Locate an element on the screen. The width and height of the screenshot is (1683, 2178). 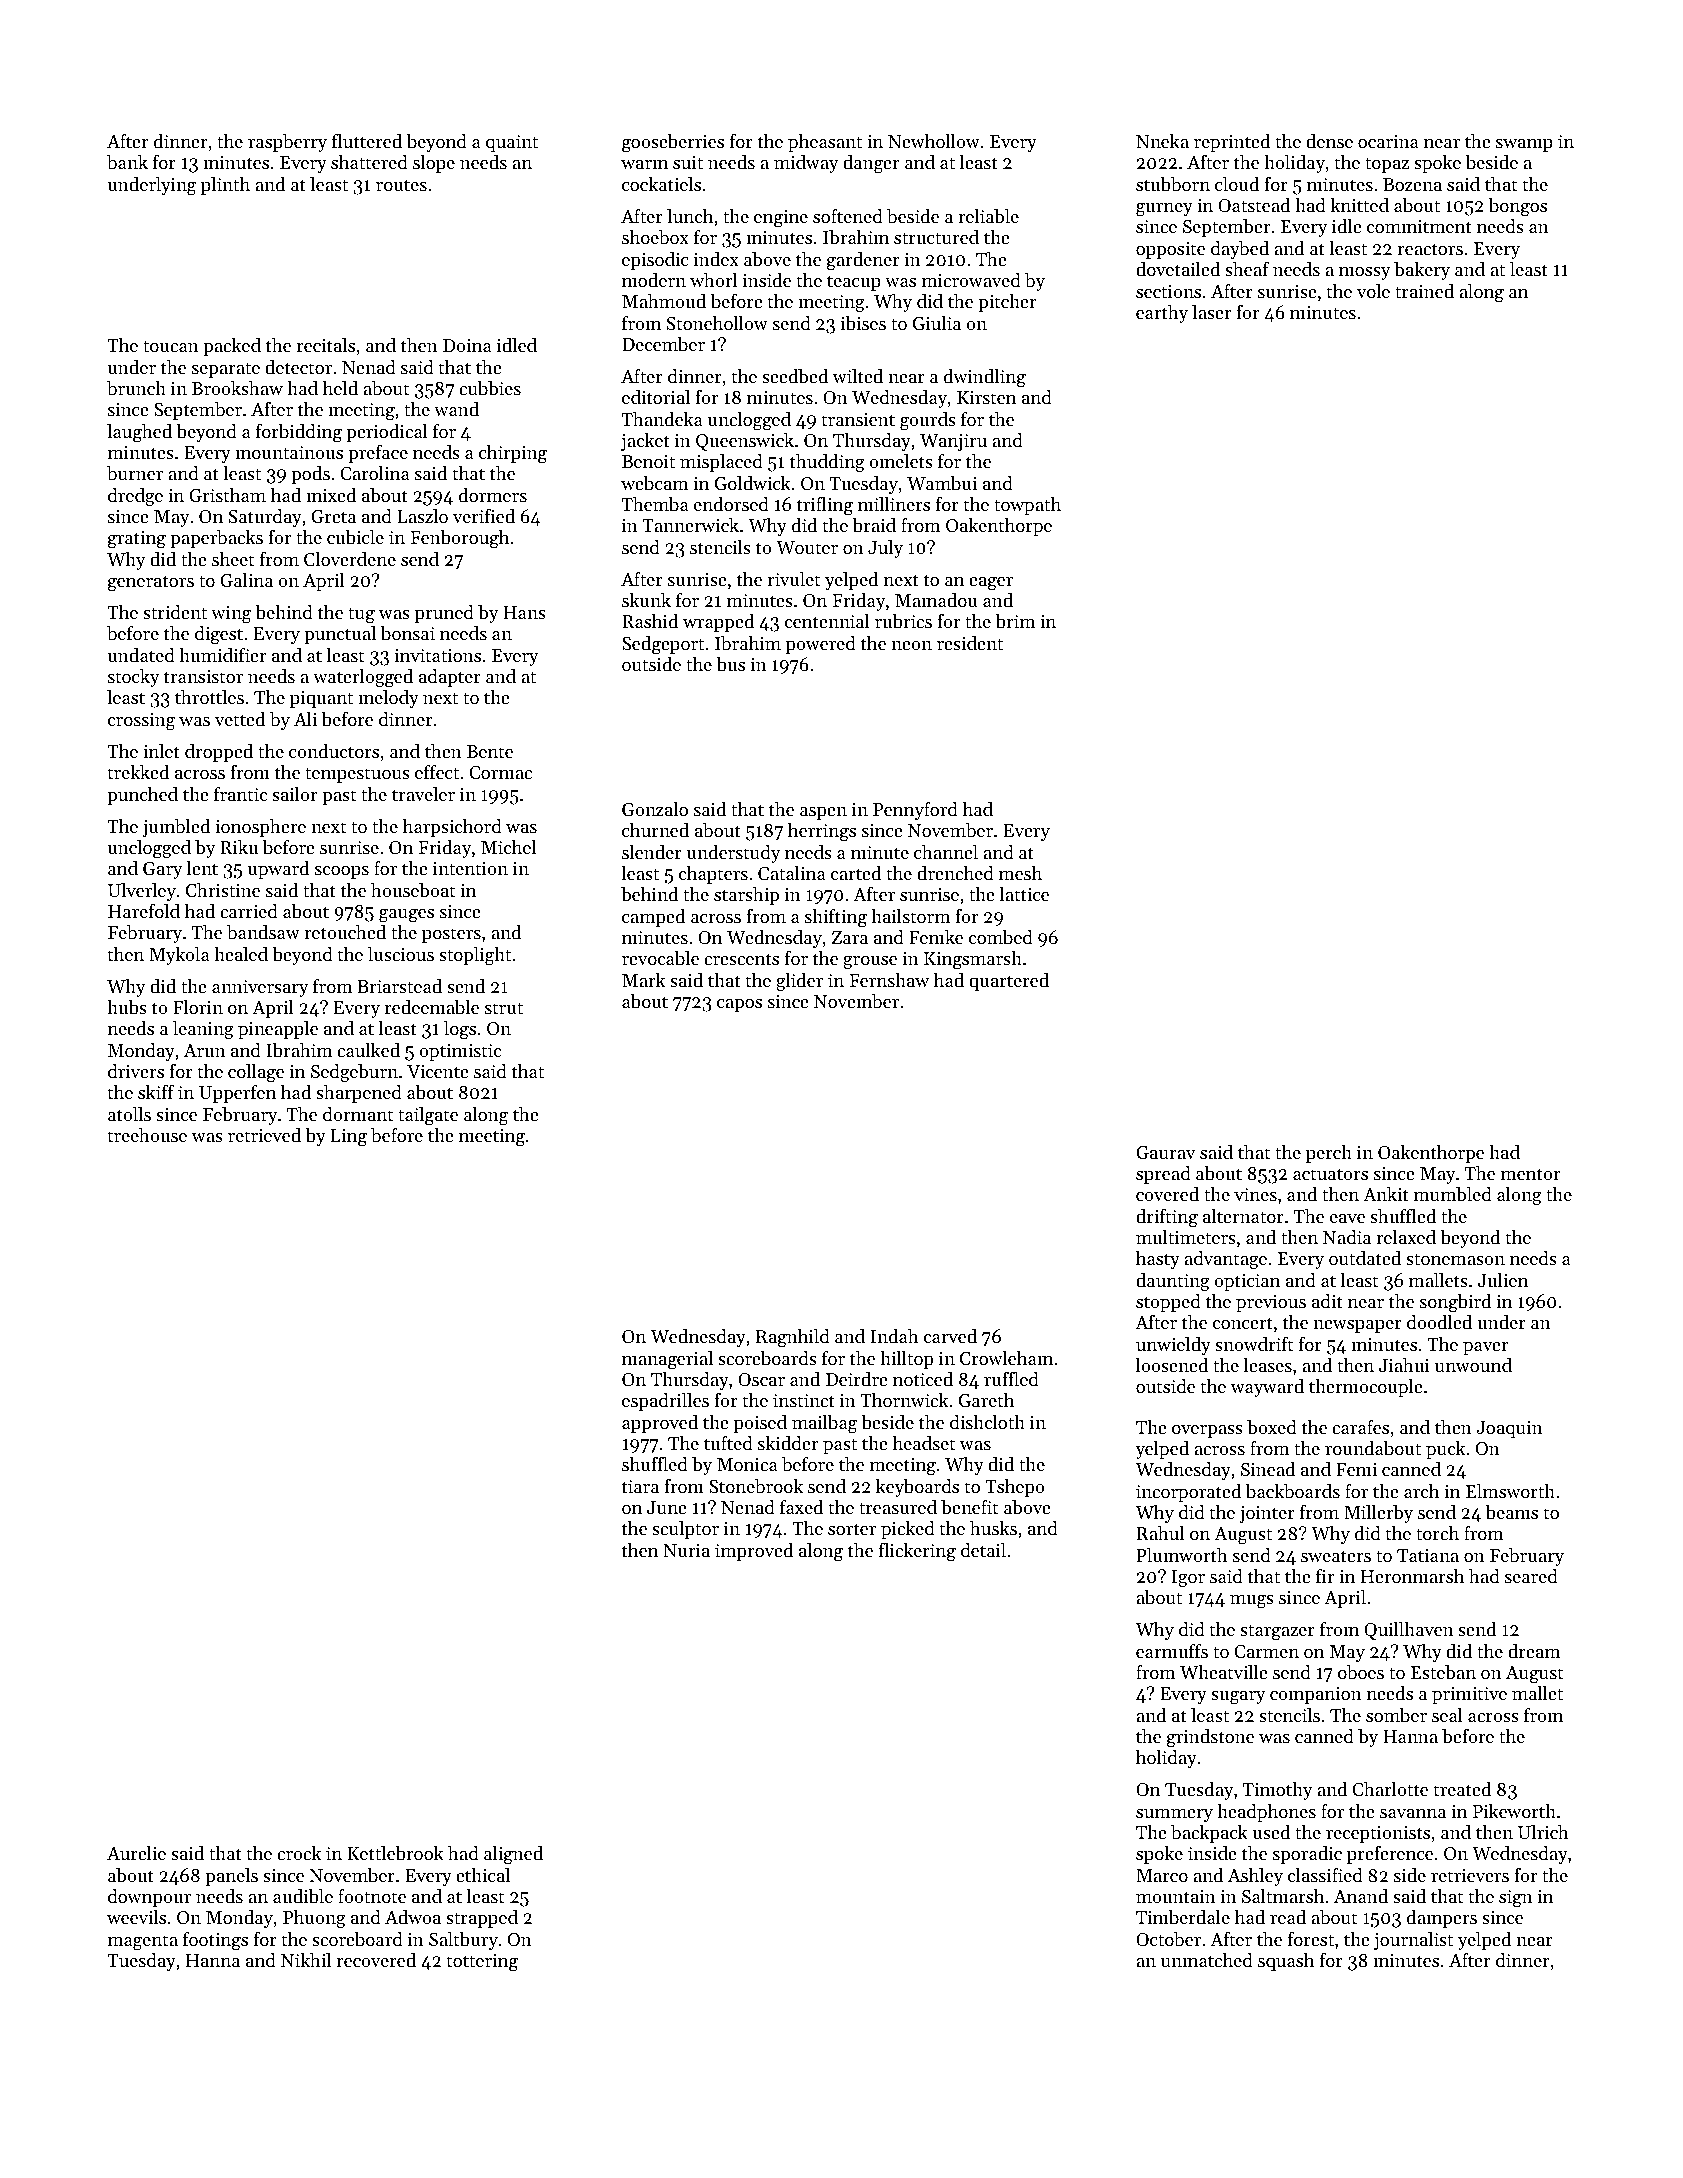
gooseberries is located at coordinates (673, 143).
